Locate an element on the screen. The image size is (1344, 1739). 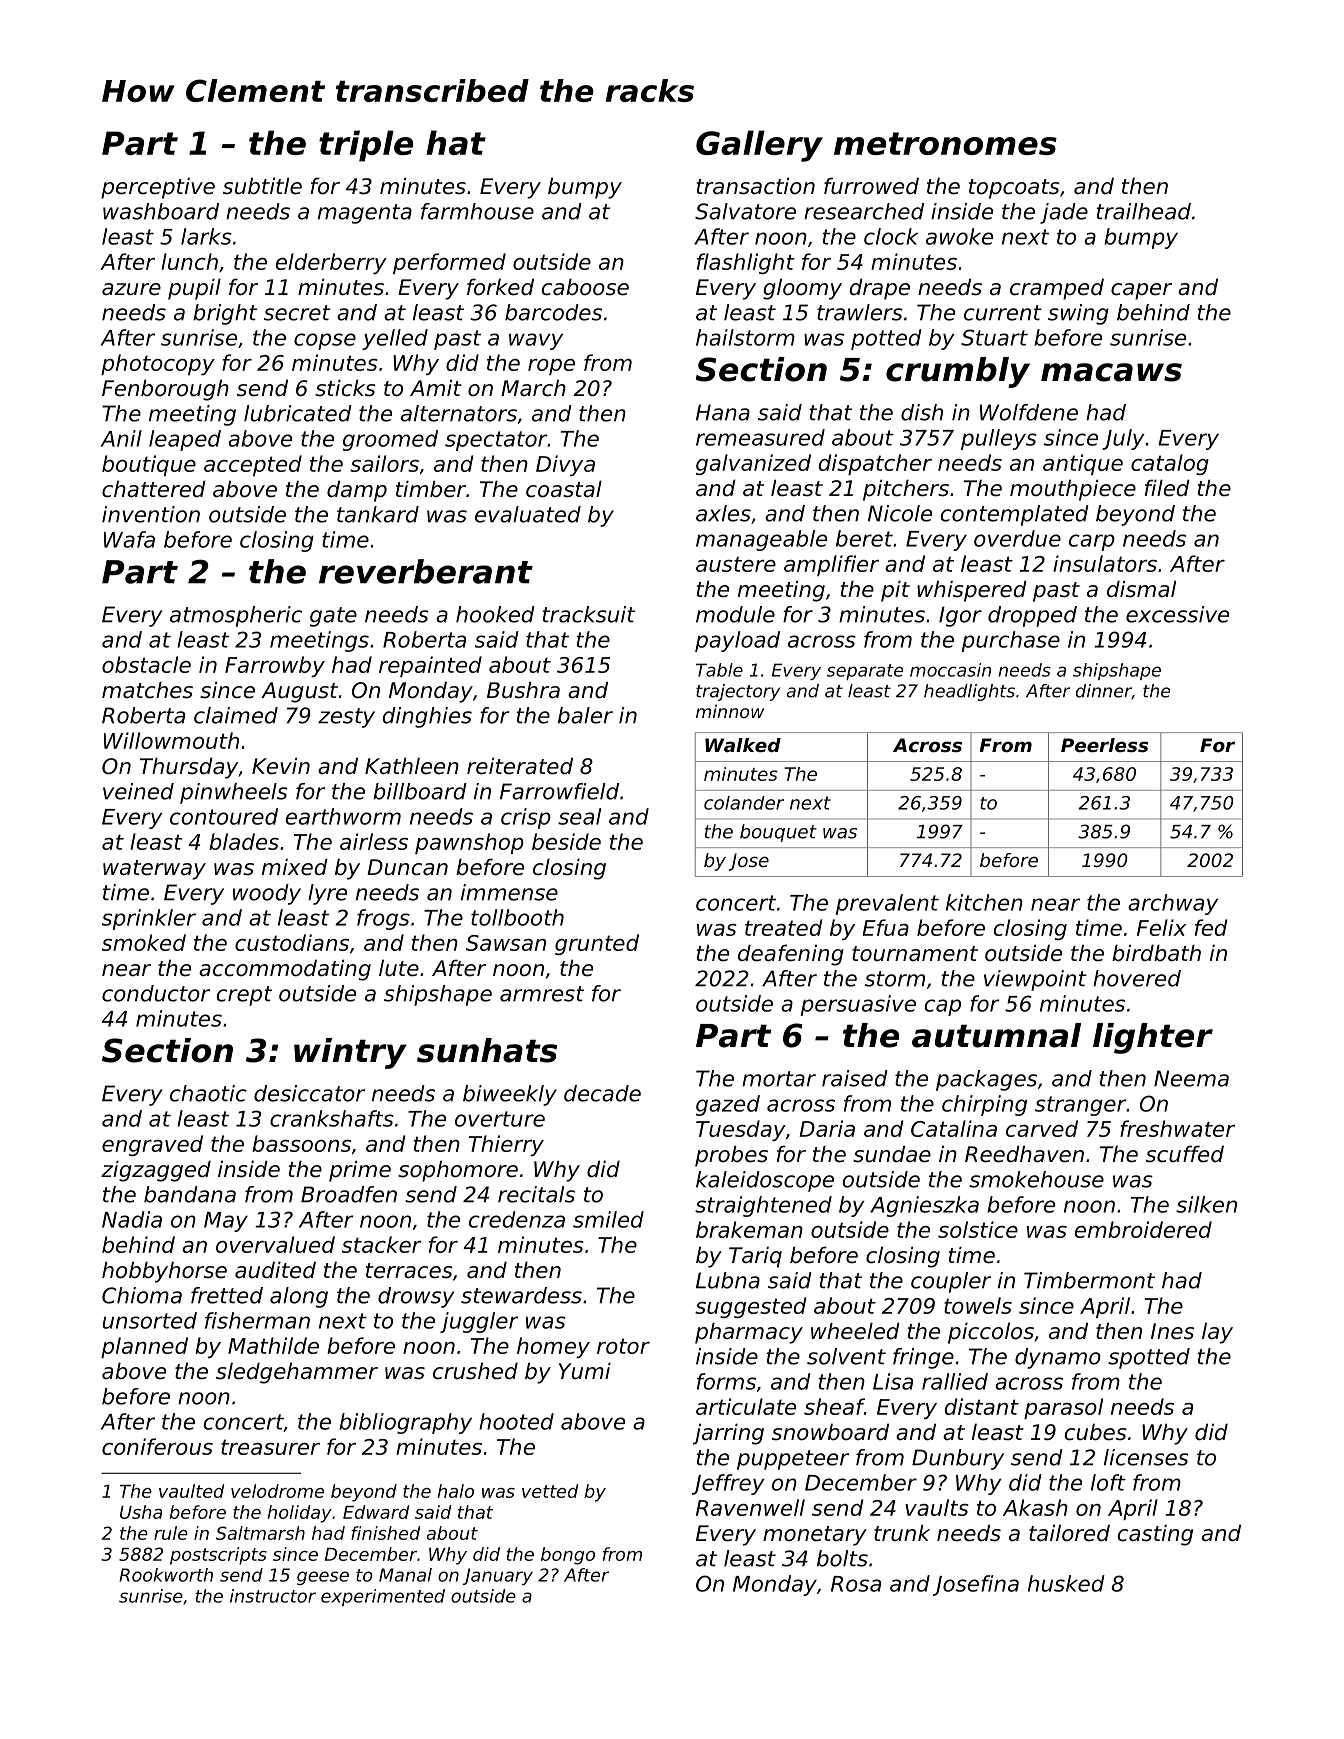
module is located at coordinates (735, 614).
